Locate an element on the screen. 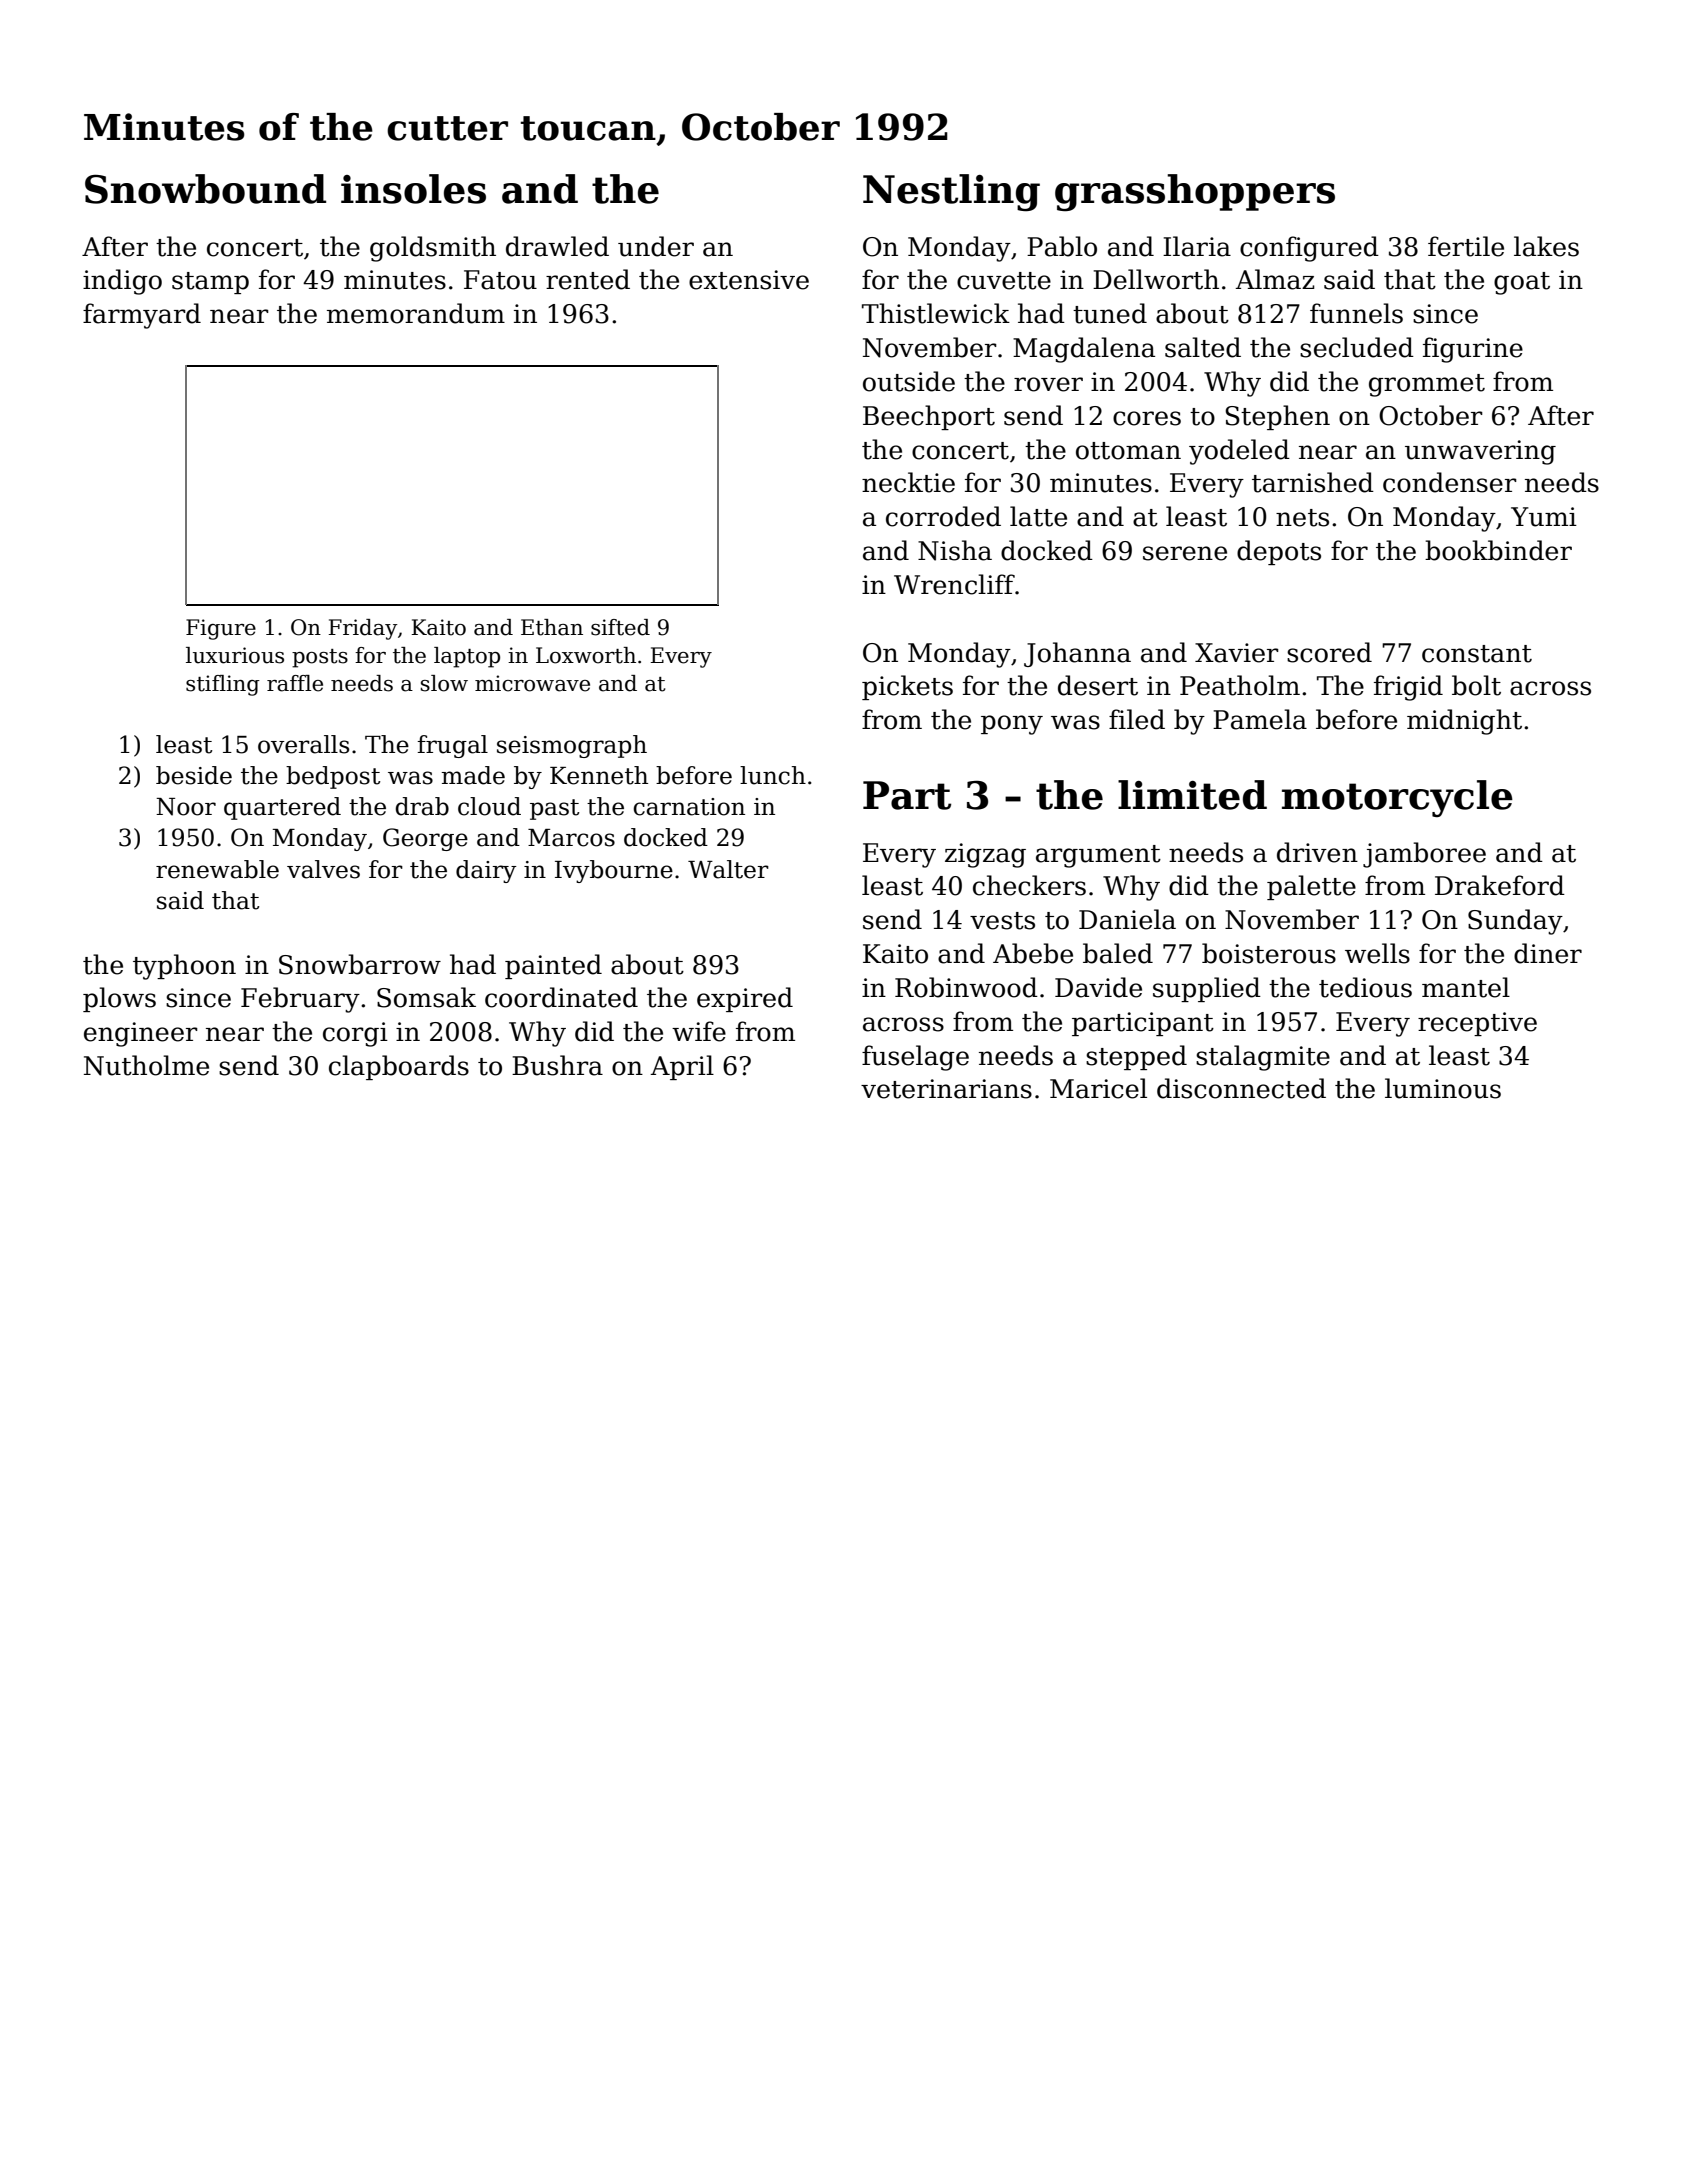 This screenshot has height=2178, width=1683. unwavering is located at coordinates (1480, 452).
